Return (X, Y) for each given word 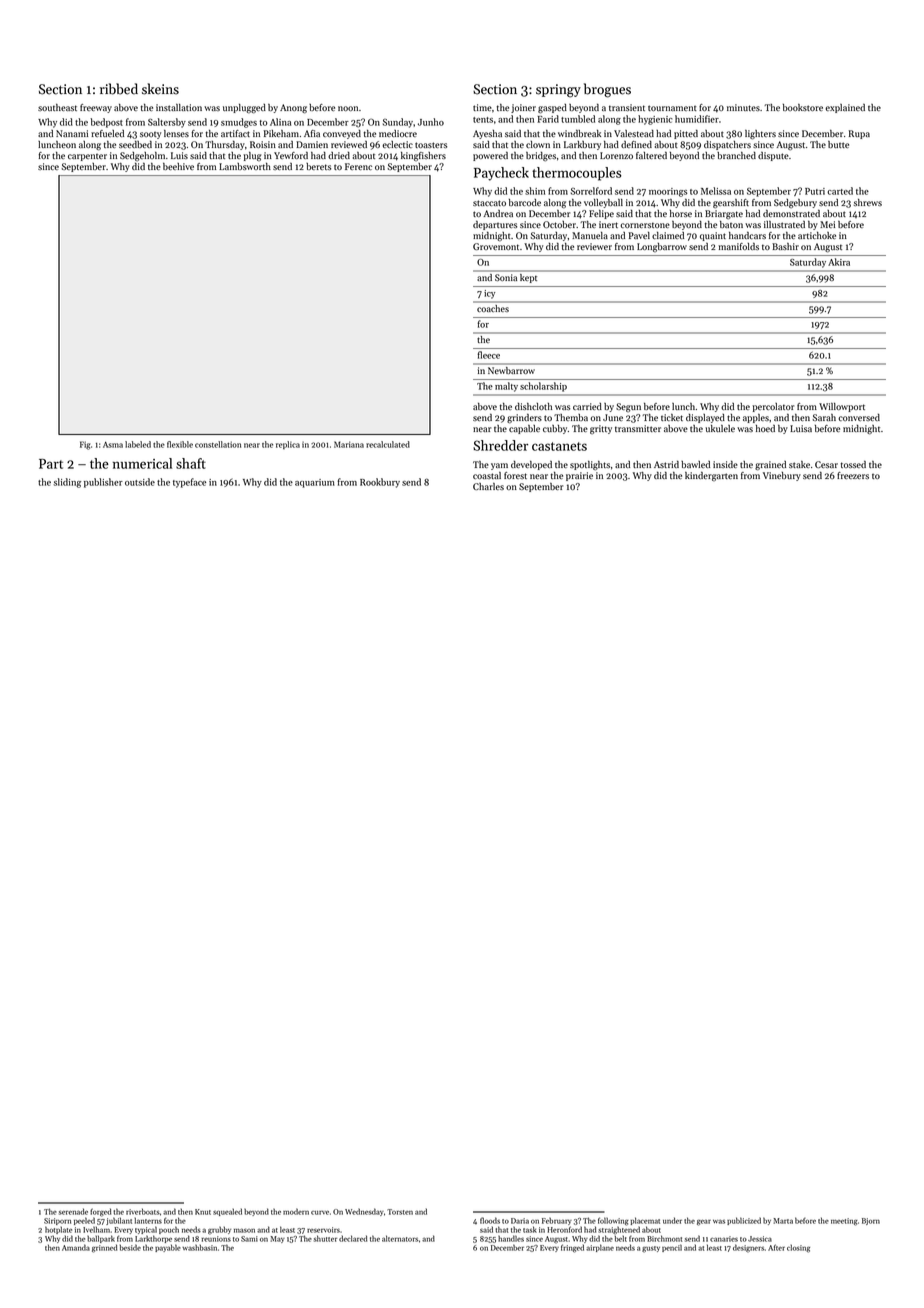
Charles (488, 486)
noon (348, 108)
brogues (607, 90)
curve (320, 1213)
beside (130, 1247)
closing (798, 1249)
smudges (239, 123)
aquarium (315, 483)
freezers (853, 475)
